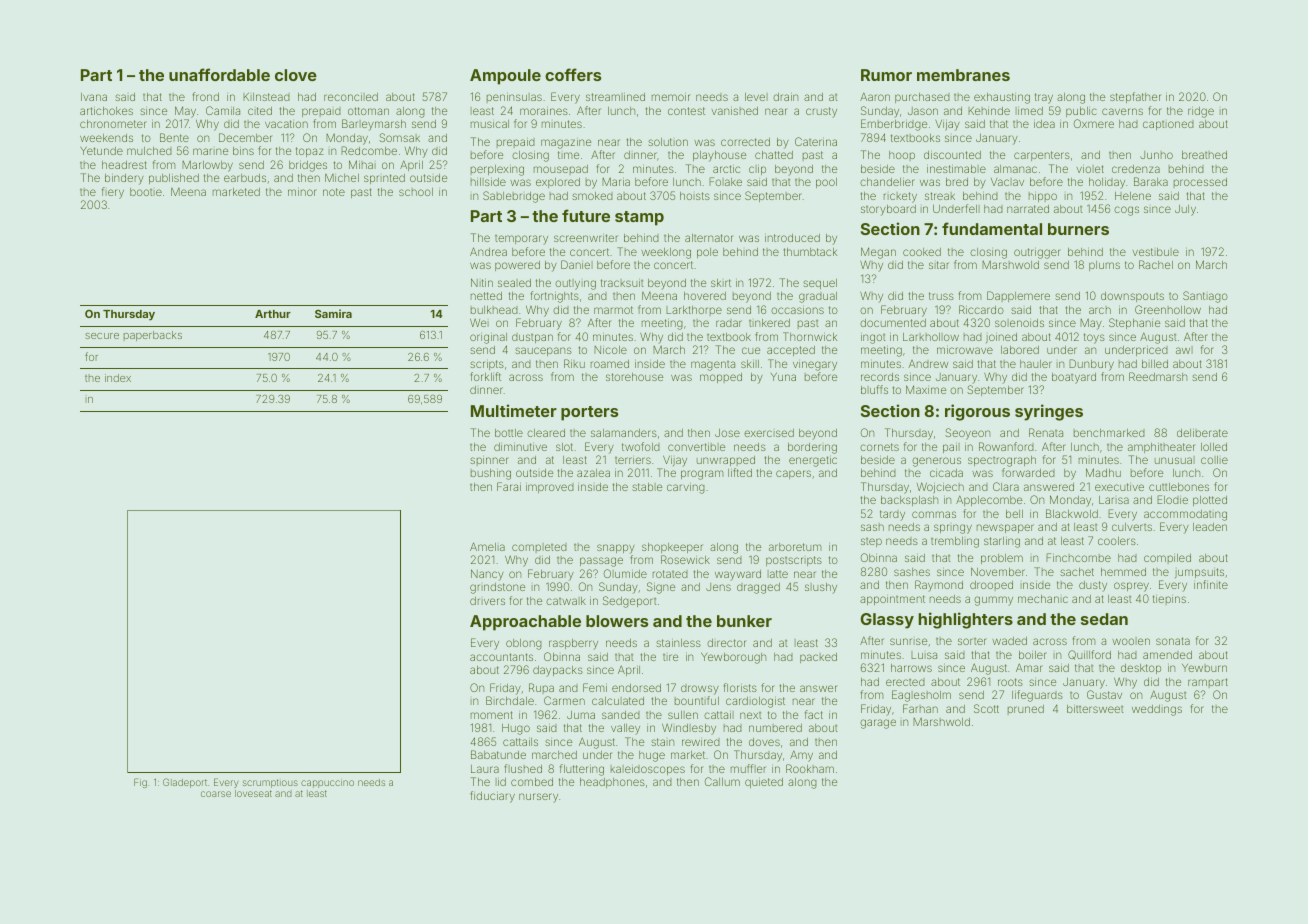 Image resolution: width=1308 pixels, height=924 pixels. What do you see at coordinates (1114, 500) in the screenshot?
I see `Larisa` at bounding box center [1114, 500].
